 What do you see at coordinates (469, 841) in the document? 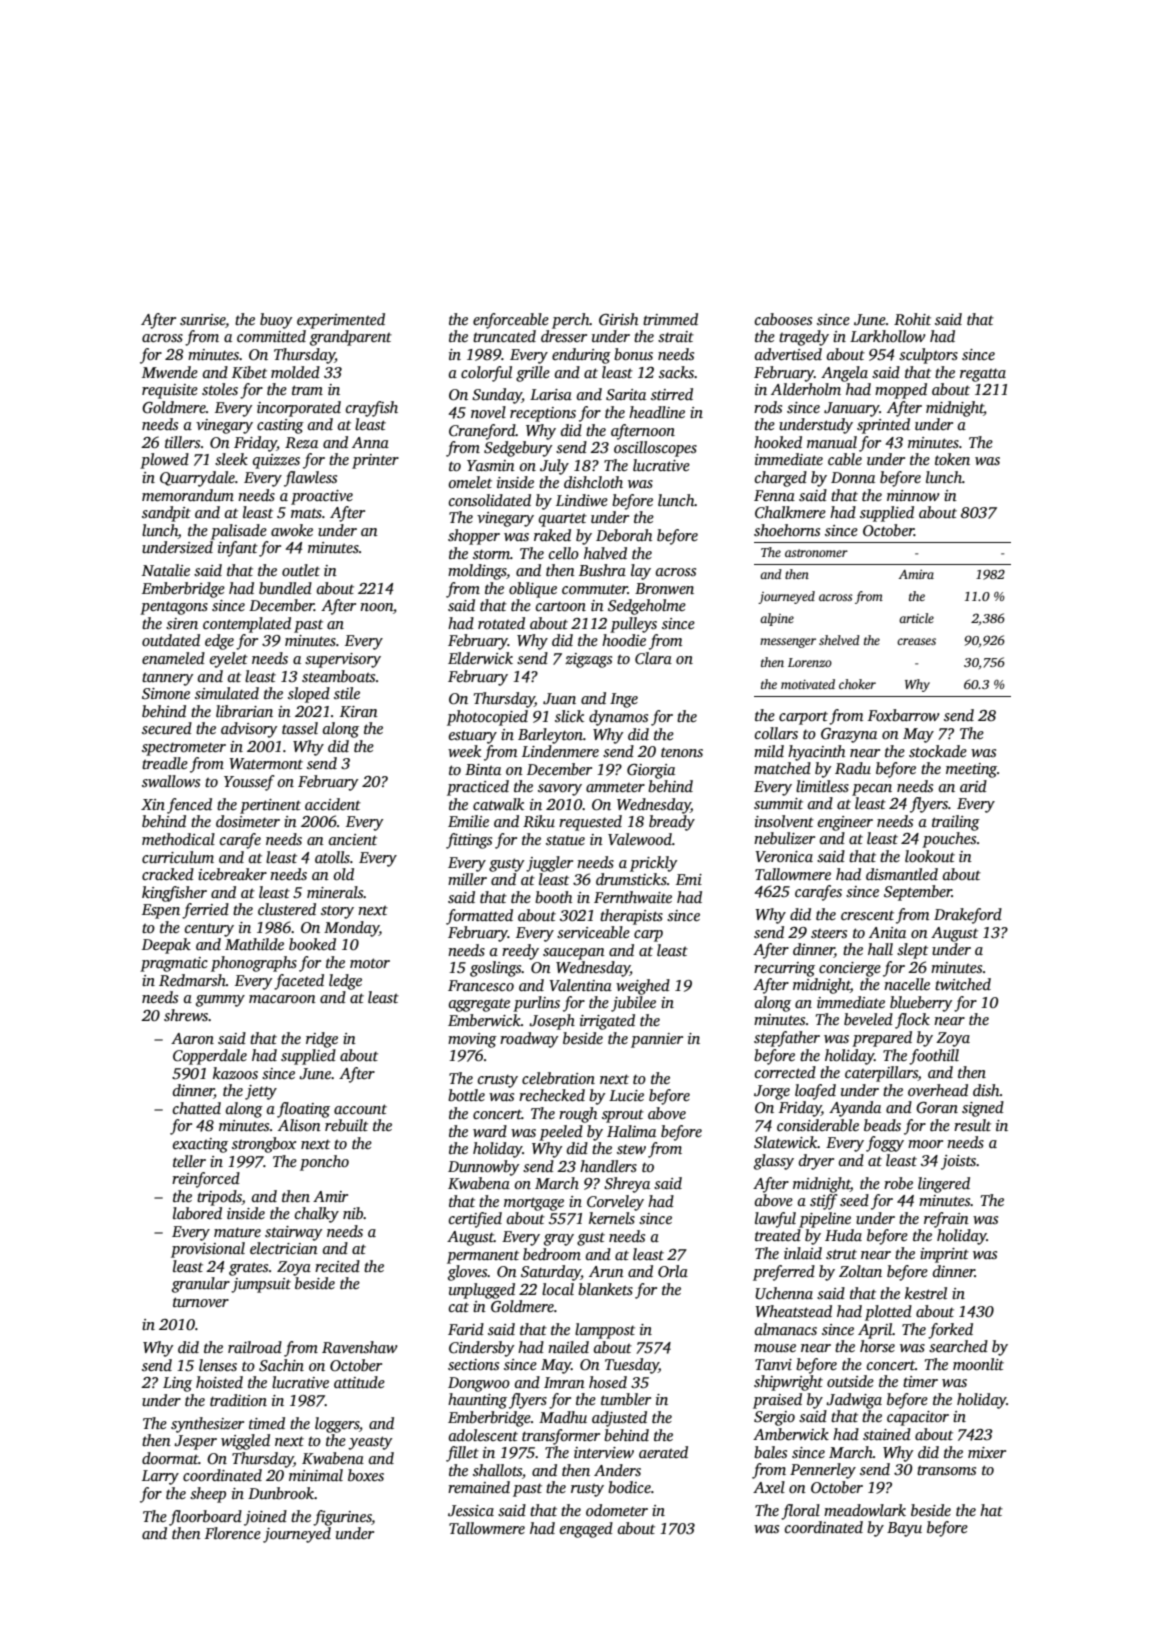
I see `fittings` at bounding box center [469, 841].
